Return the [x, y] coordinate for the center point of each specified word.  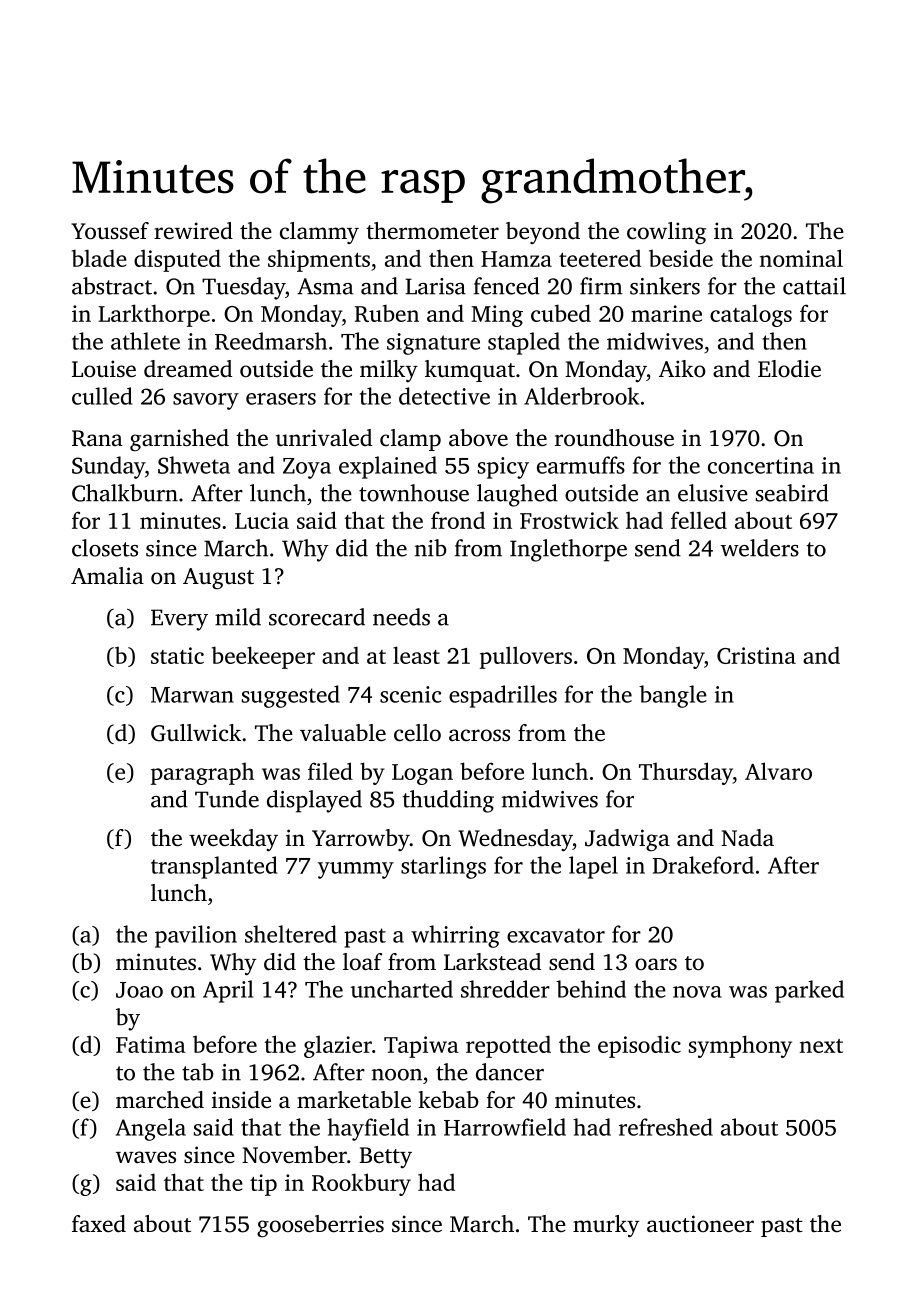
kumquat [470, 371]
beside [681, 258]
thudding [448, 801]
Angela [151, 1129]
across [479, 735]
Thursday [686, 773]
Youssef [110, 231]
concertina [761, 465]
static [177, 655]
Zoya [307, 468]
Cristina [756, 655]
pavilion [196, 936]
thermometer [432, 231]
